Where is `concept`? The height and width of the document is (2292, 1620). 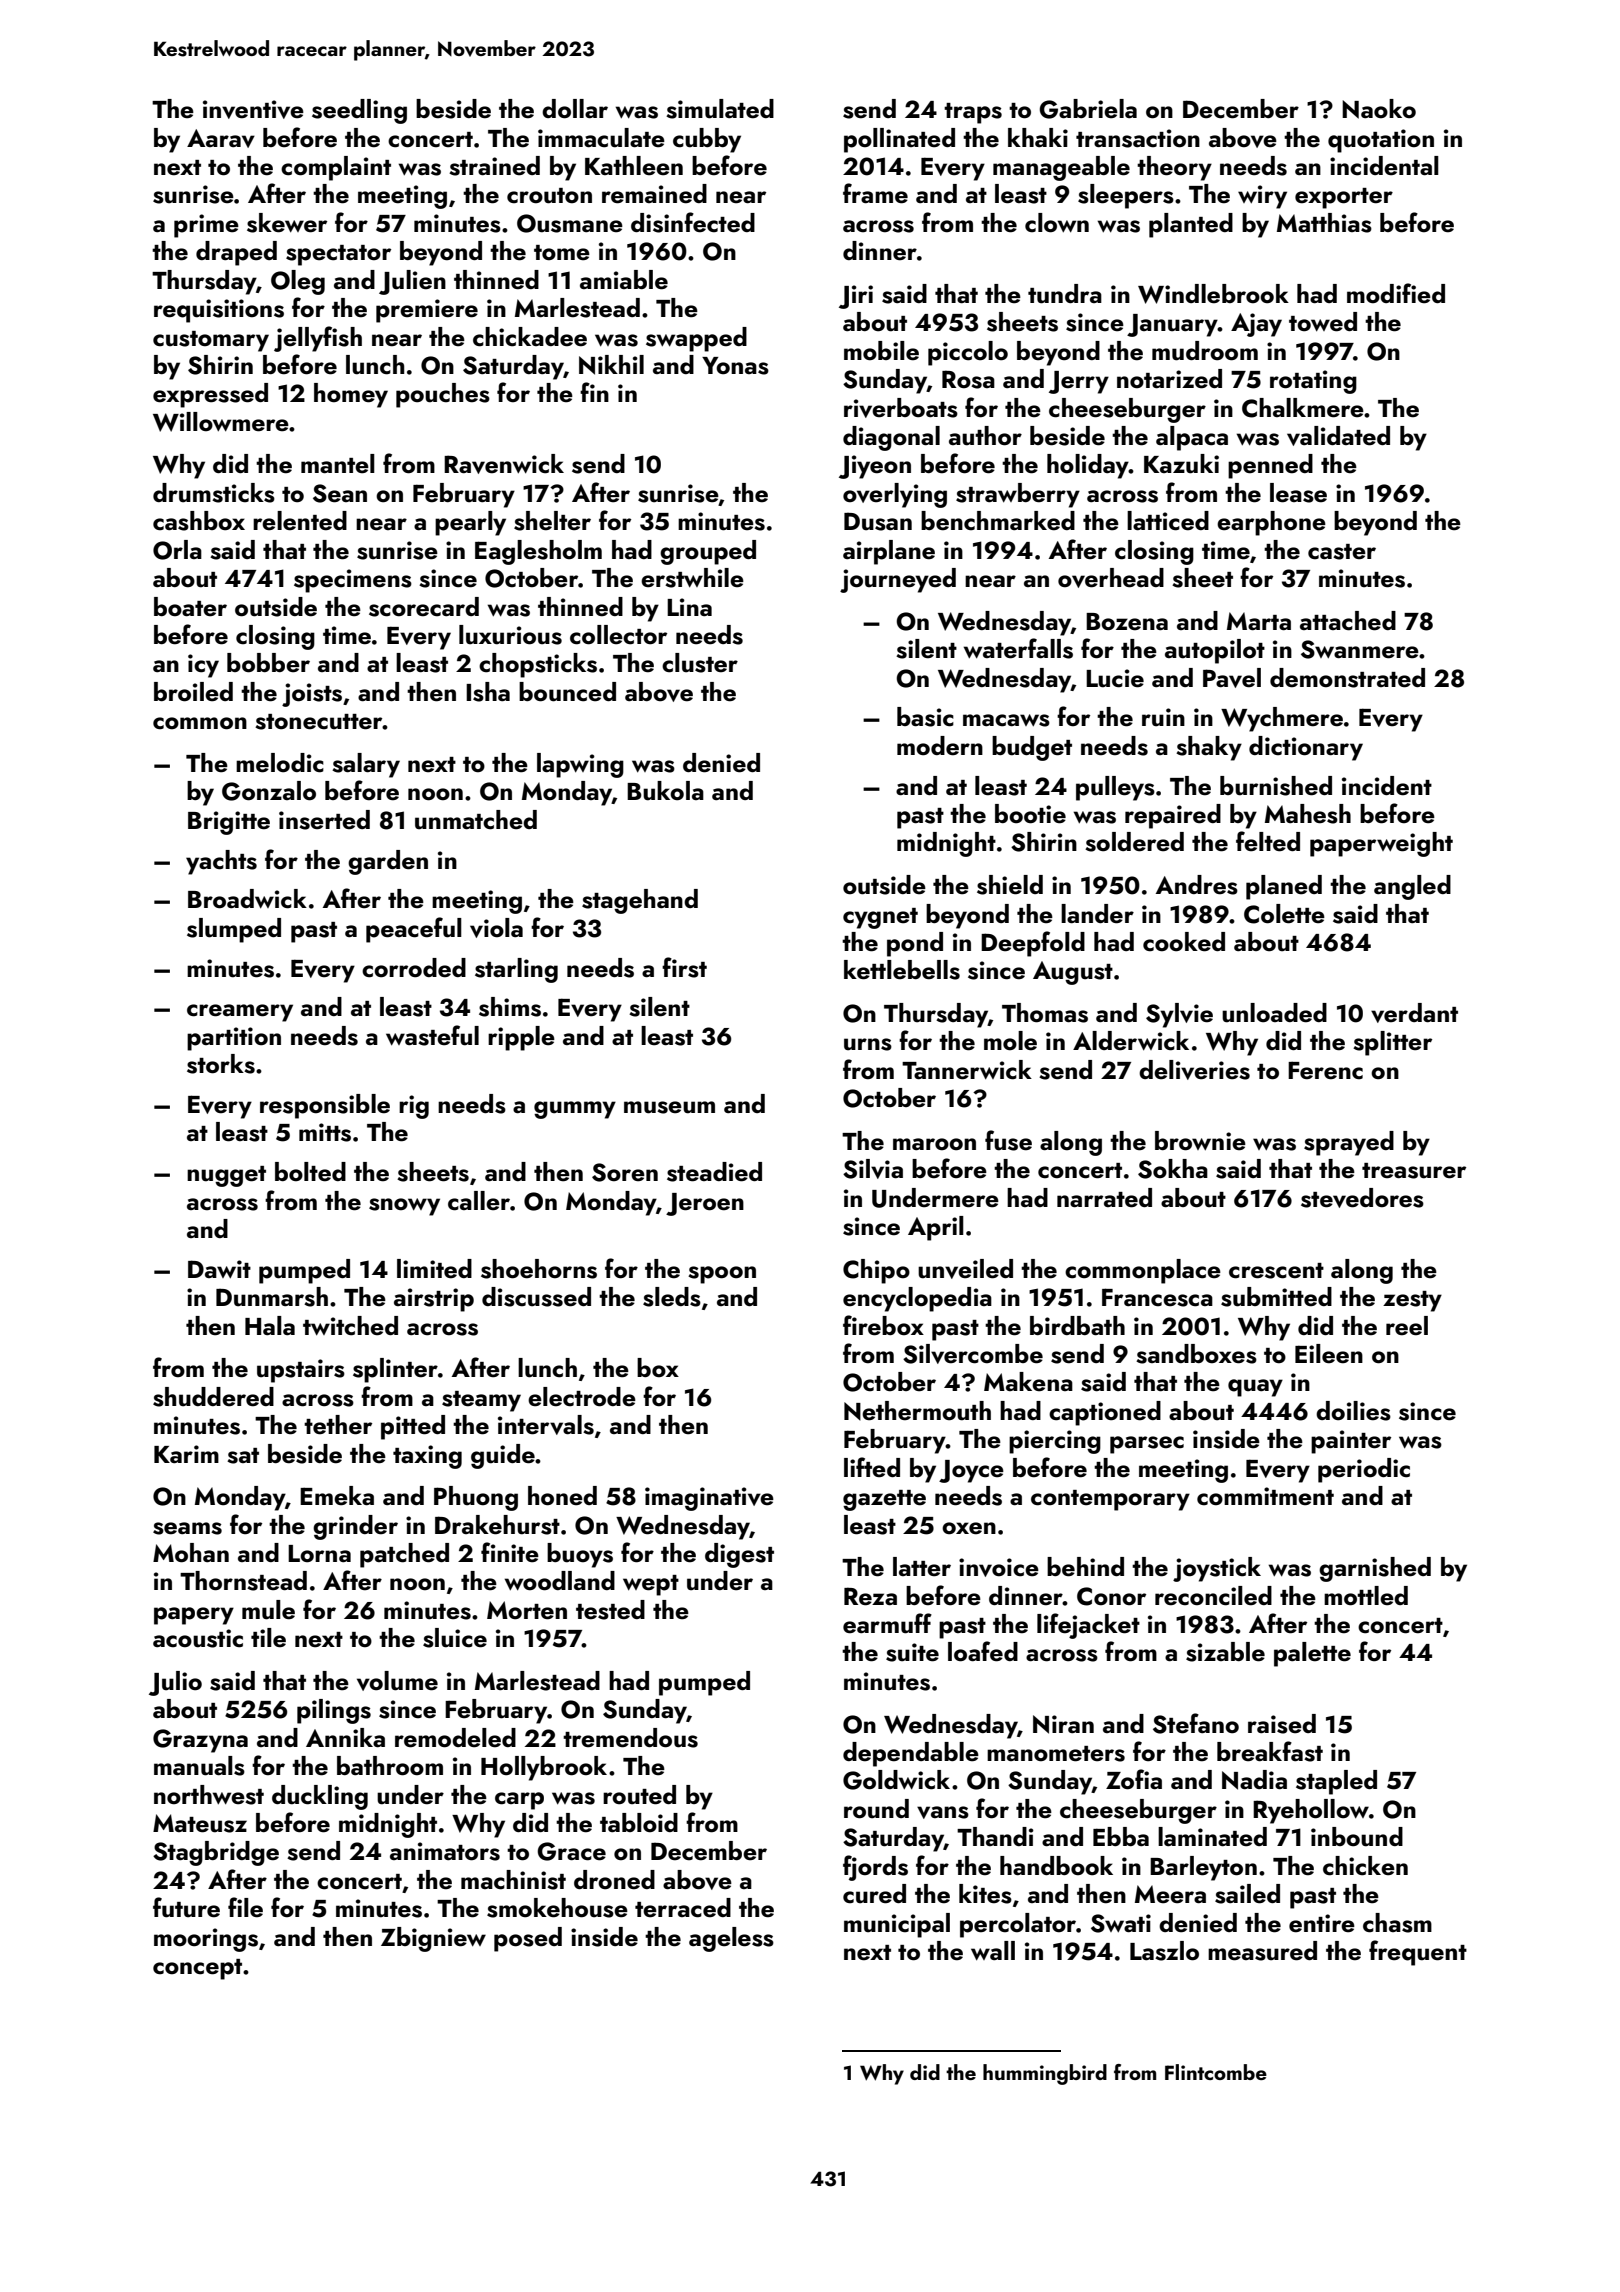
concept is located at coordinates (197, 1969).
